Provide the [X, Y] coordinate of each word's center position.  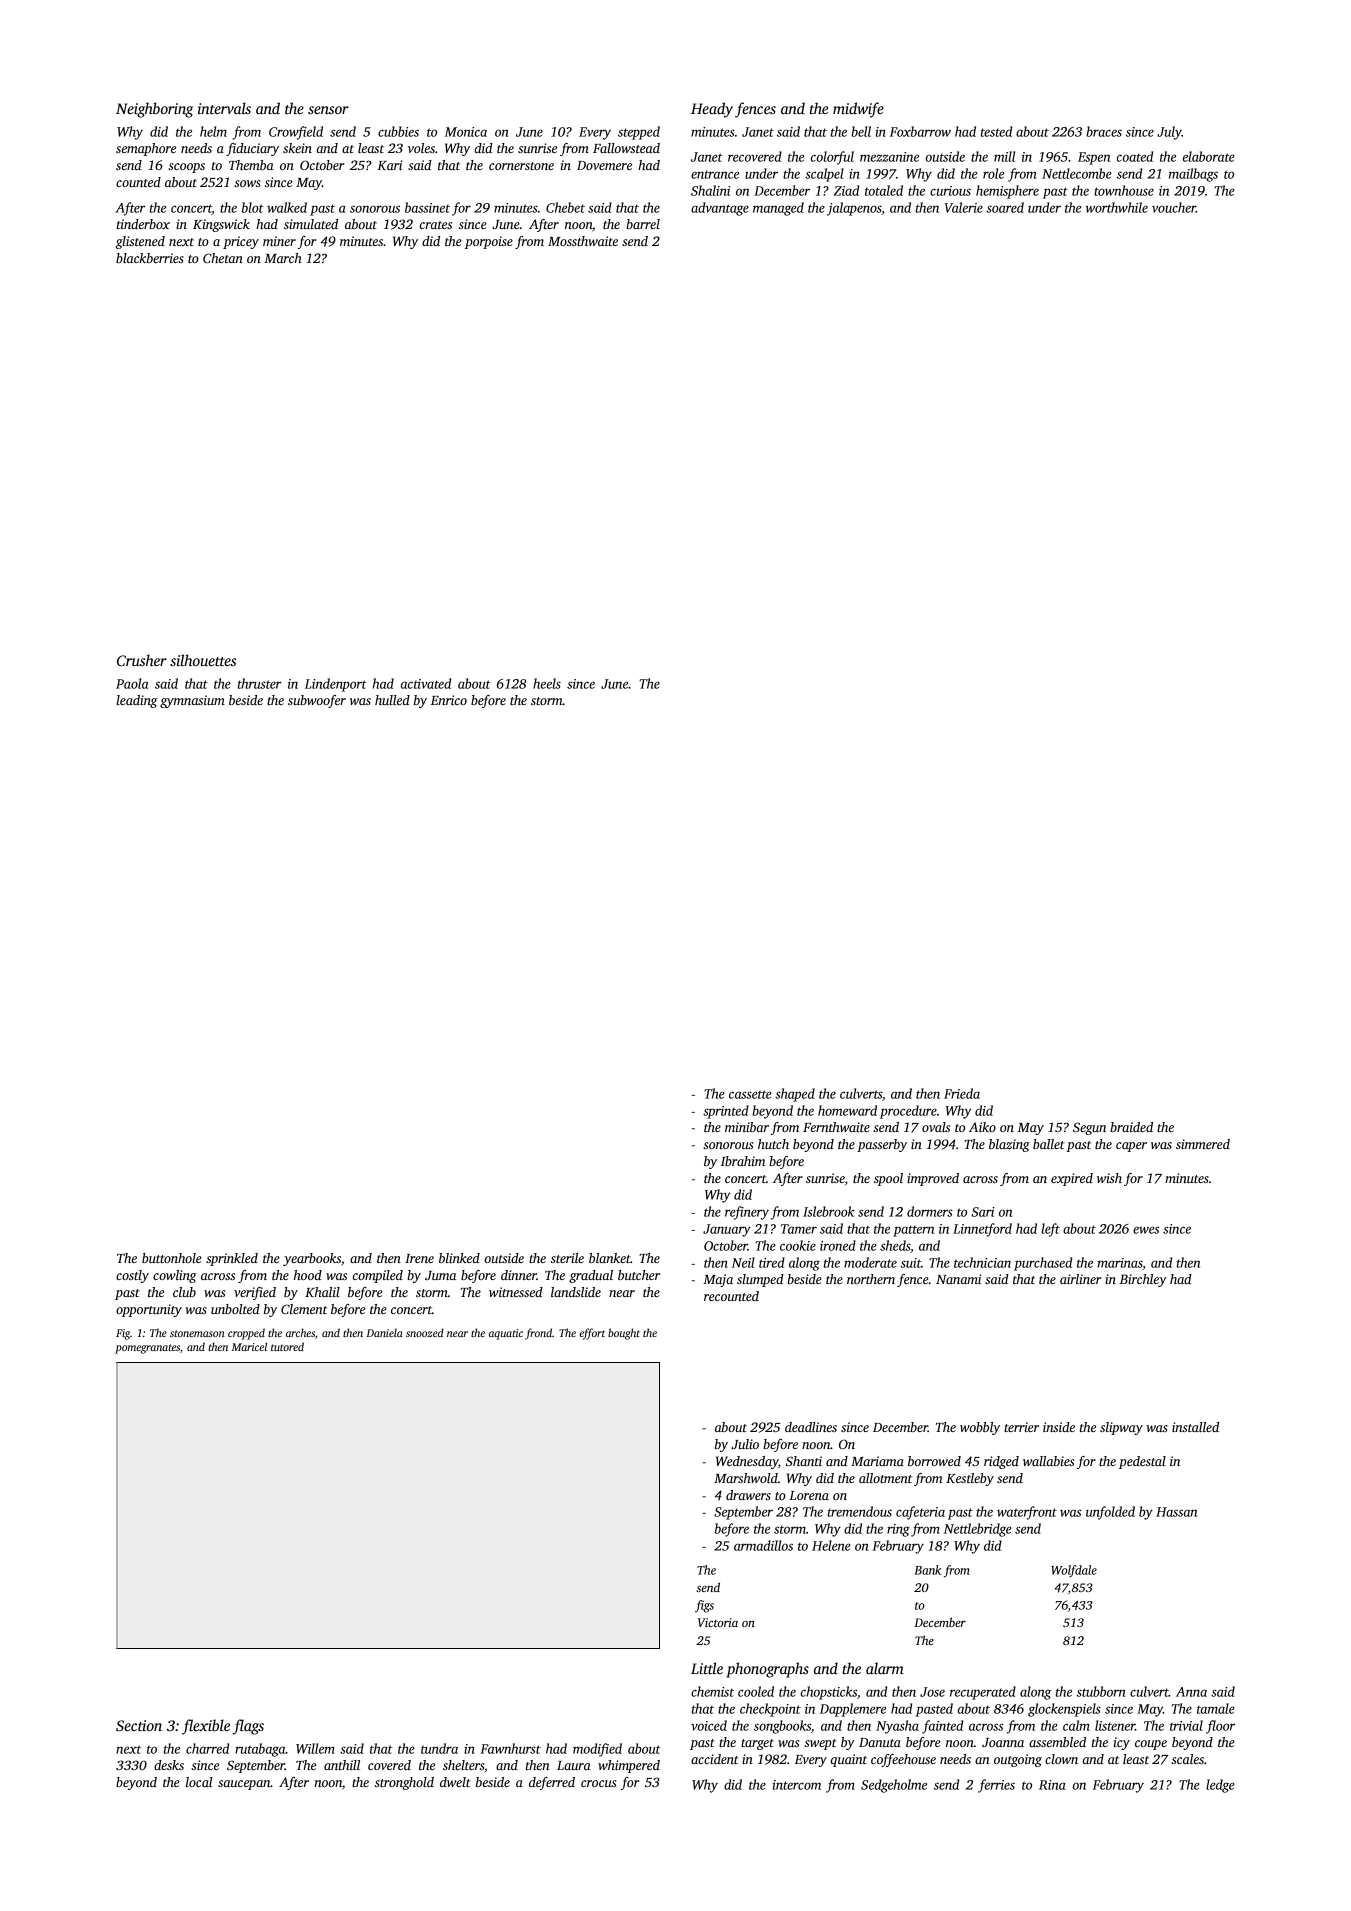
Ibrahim [743, 1161]
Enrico [449, 700]
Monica [466, 132]
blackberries [150, 258]
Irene [419, 1258]
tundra [439, 1748]
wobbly [980, 1428]
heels [547, 683]
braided [1131, 1127]
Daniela [384, 1332]
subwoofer [317, 701]
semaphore [146, 149]
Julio [745, 1444]
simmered [1203, 1144]
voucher [1174, 207]
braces [1104, 131]
